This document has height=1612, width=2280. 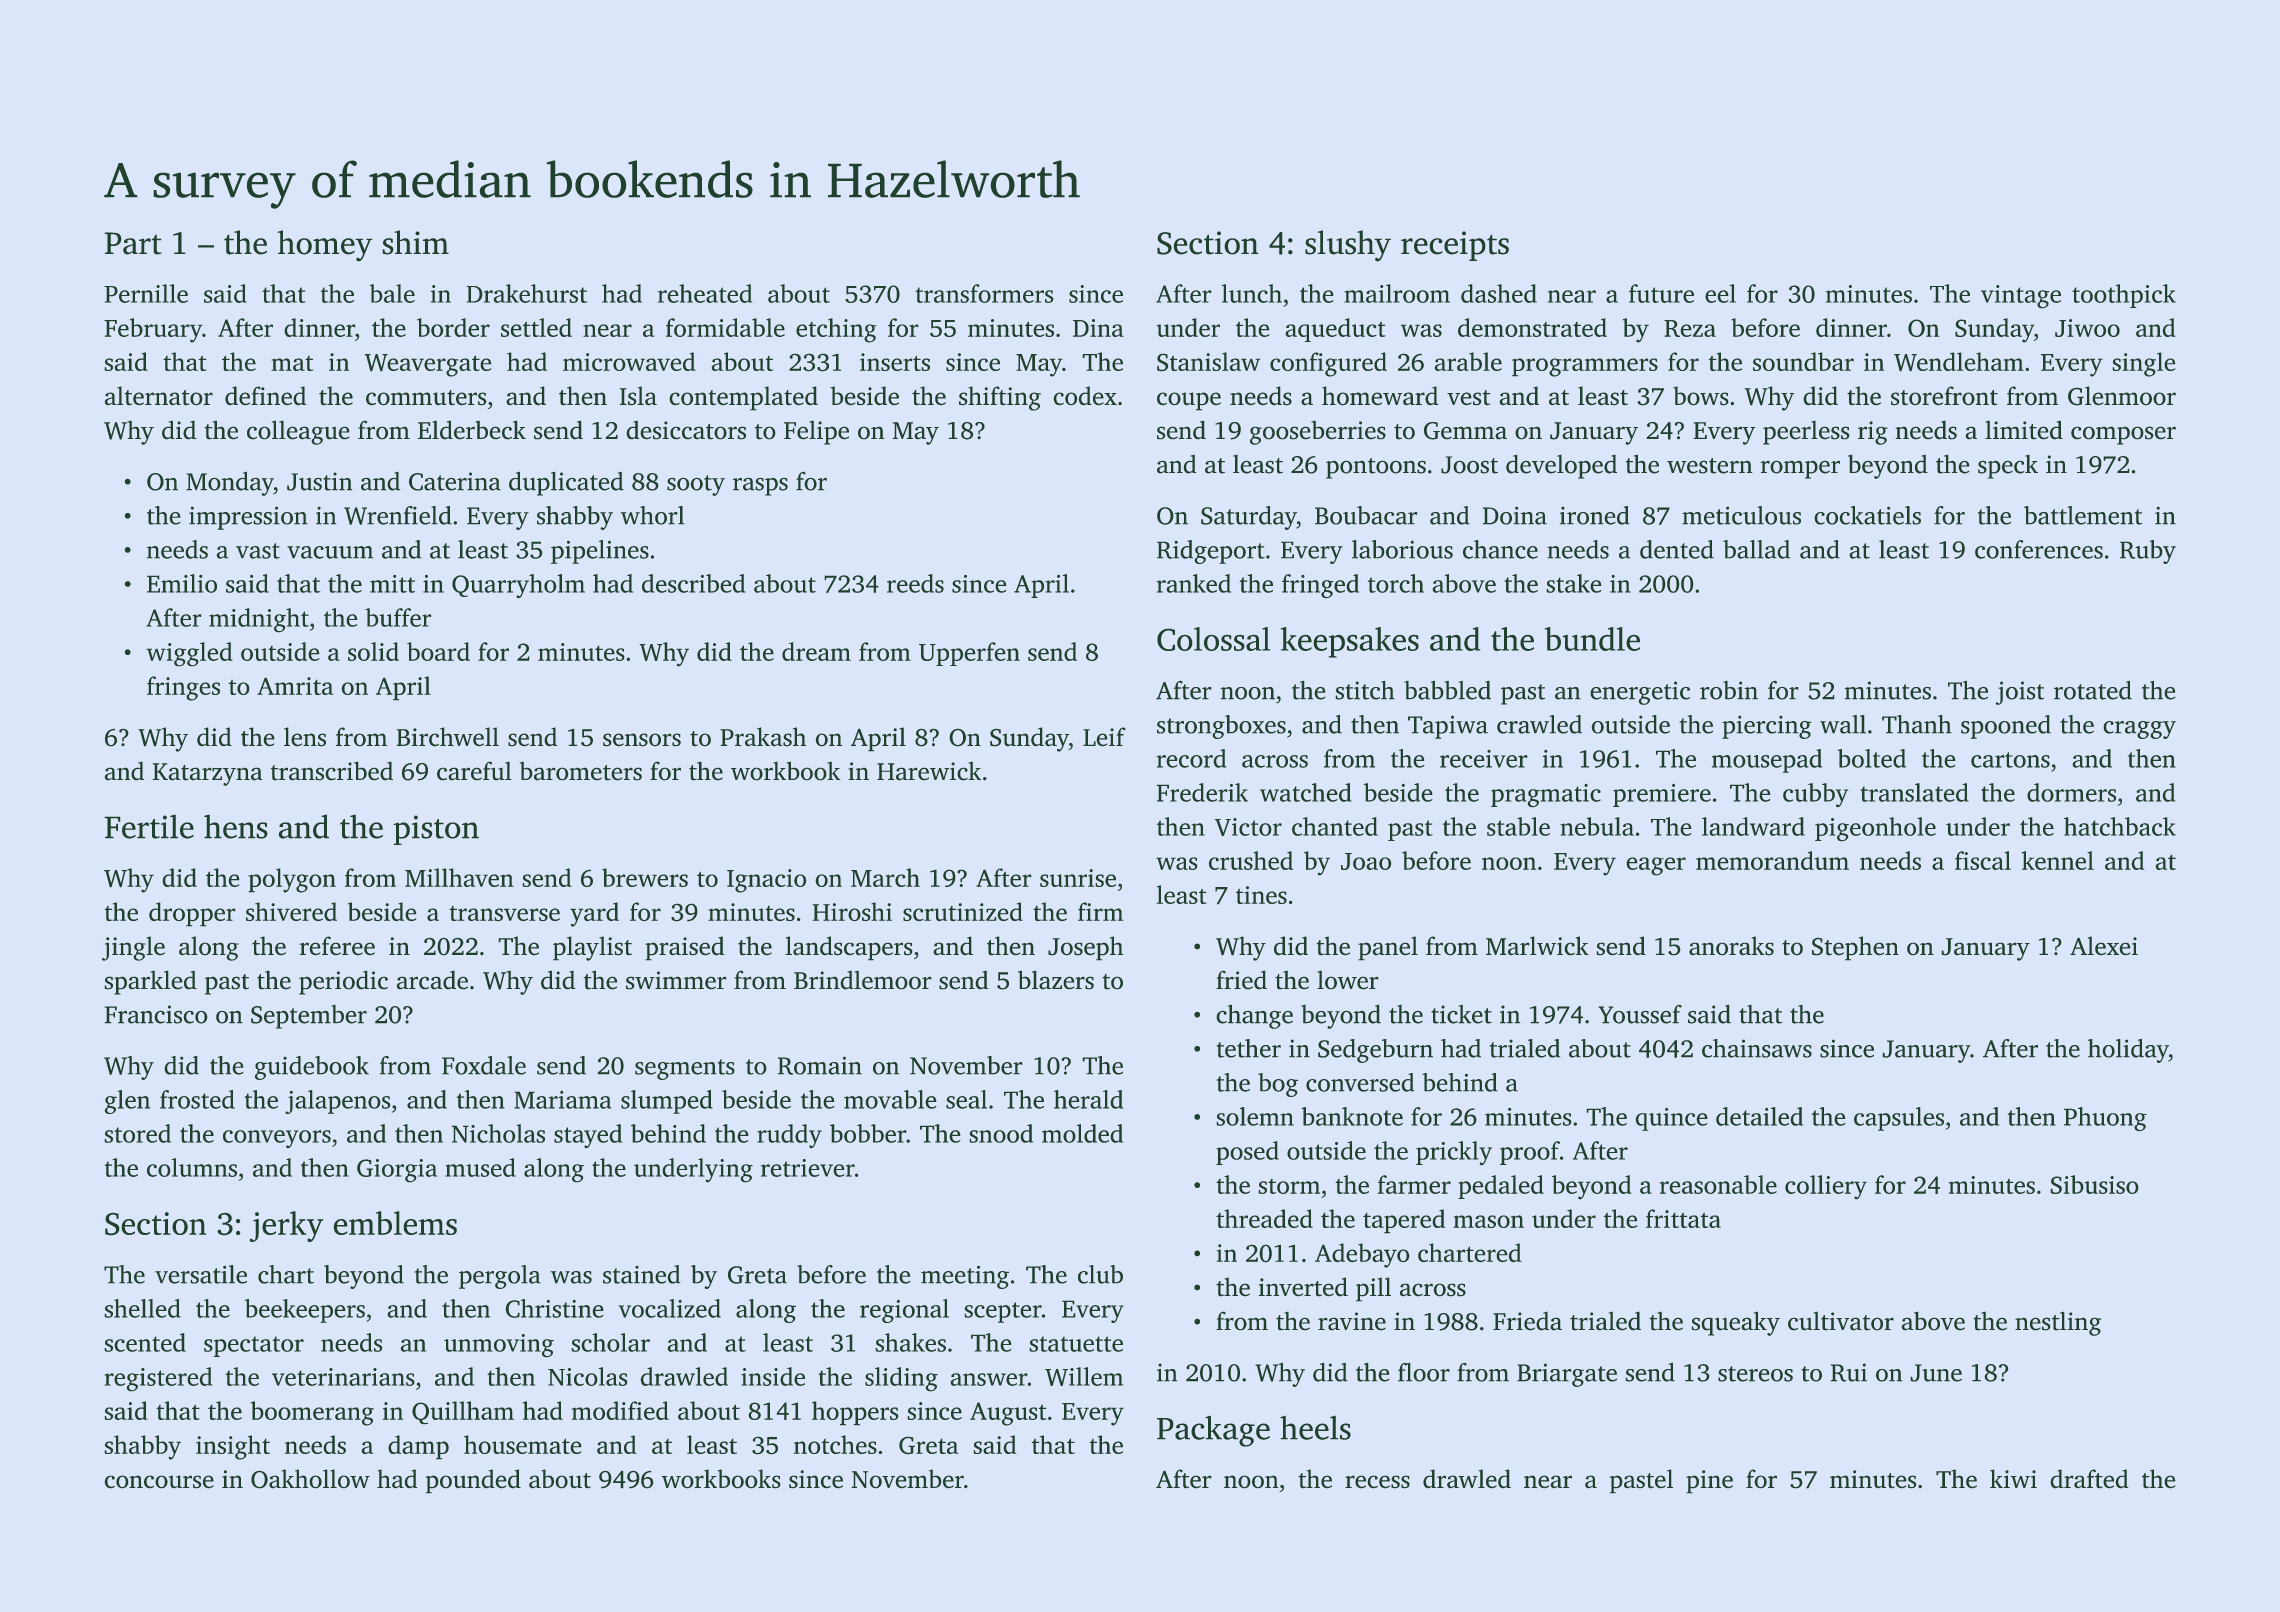 What do you see at coordinates (2128, 1051) in the document?
I see `holiday` at bounding box center [2128, 1051].
